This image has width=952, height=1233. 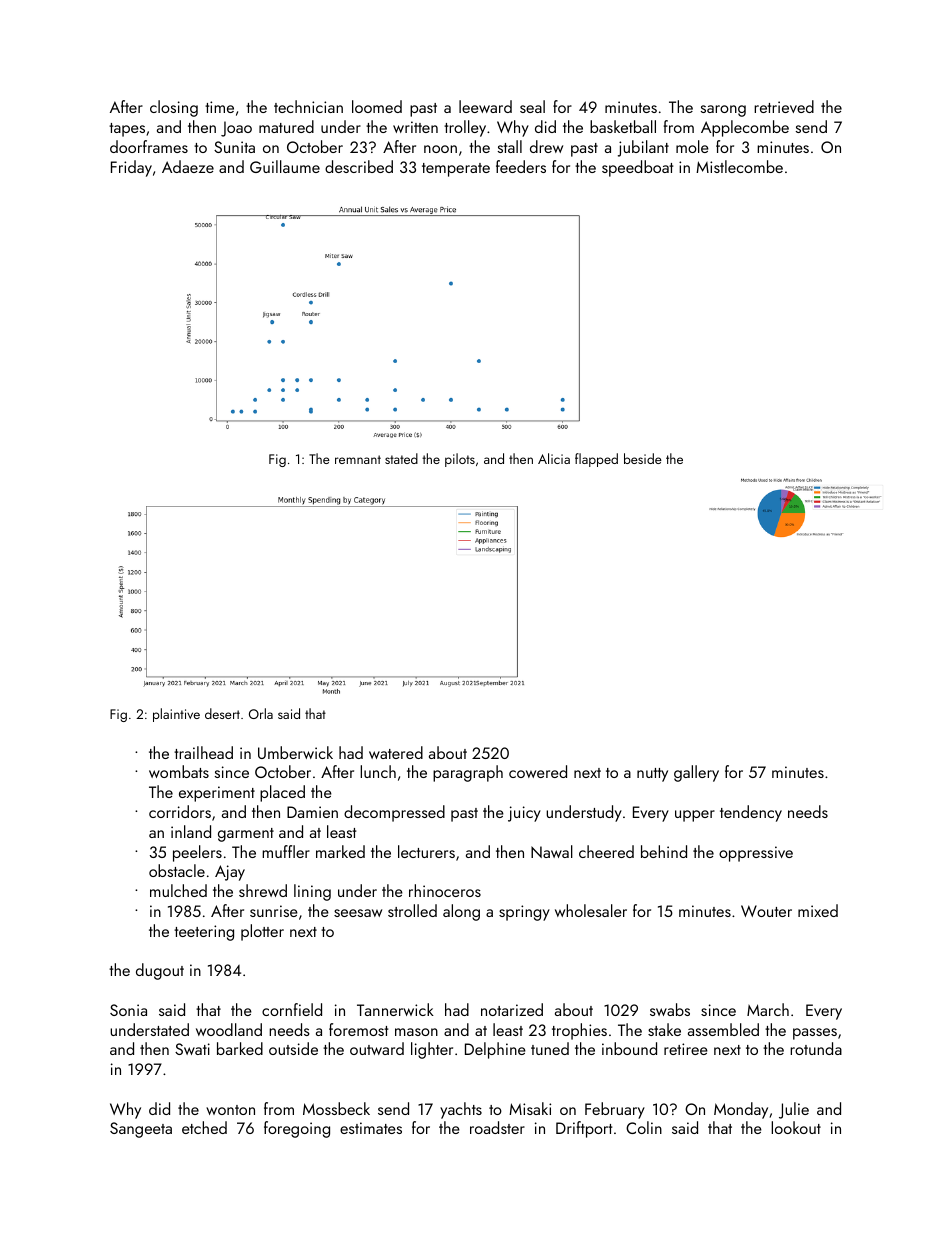 What do you see at coordinates (643, 458) in the image?
I see `beside` at bounding box center [643, 458].
